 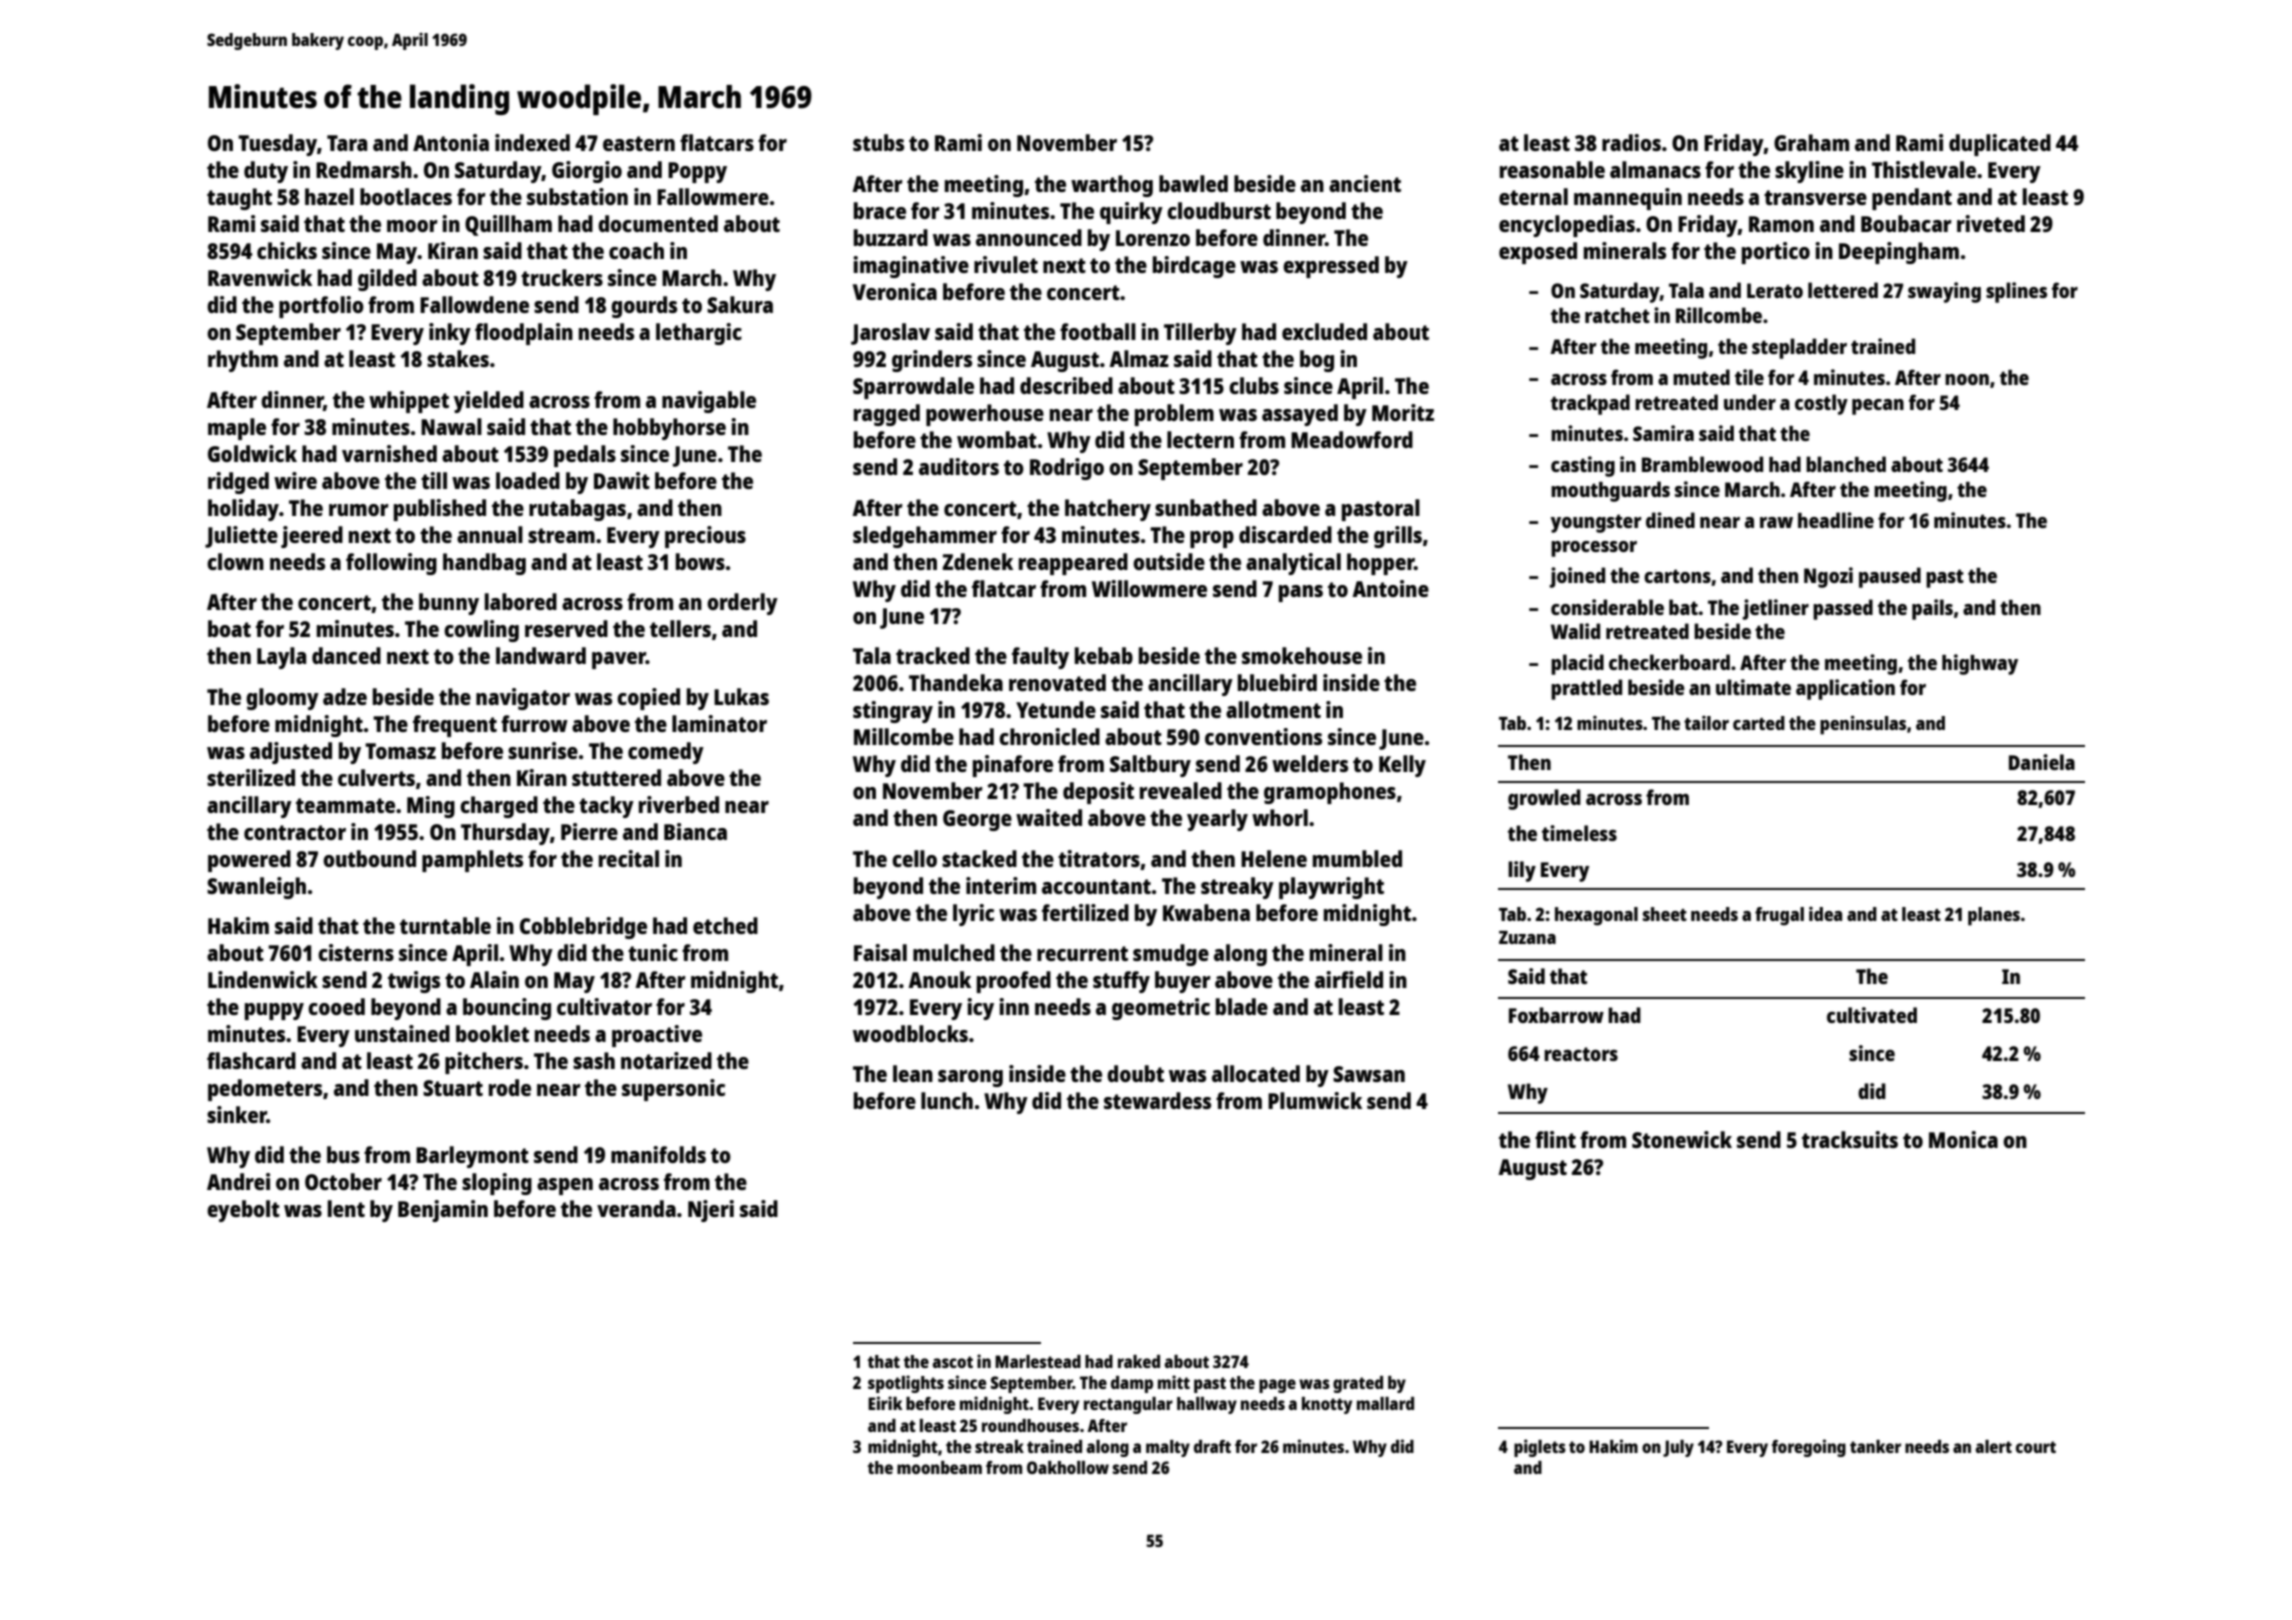 I want to click on splines, so click(x=2016, y=292).
